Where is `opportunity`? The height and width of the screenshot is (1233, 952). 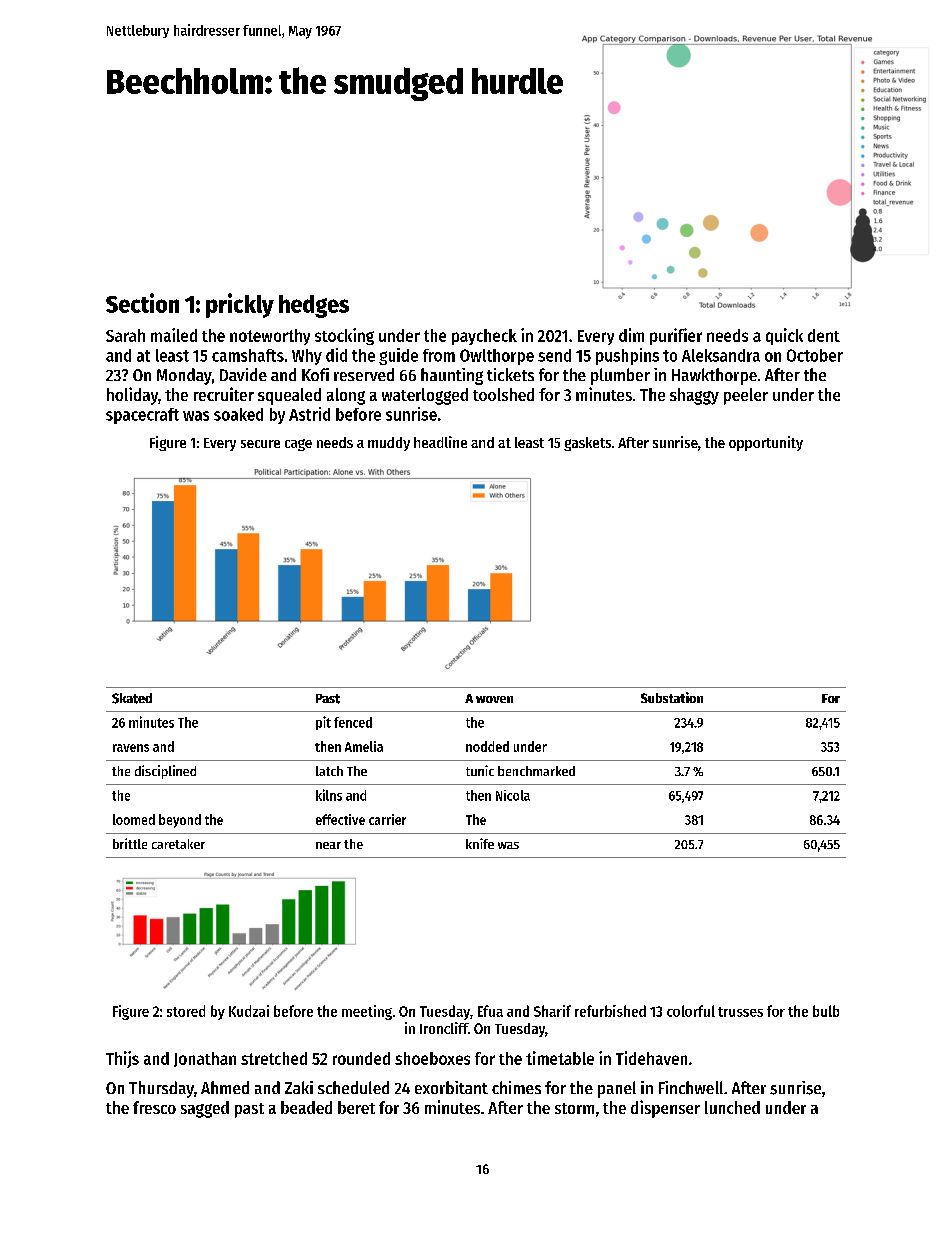
opportunity is located at coordinates (766, 443).
